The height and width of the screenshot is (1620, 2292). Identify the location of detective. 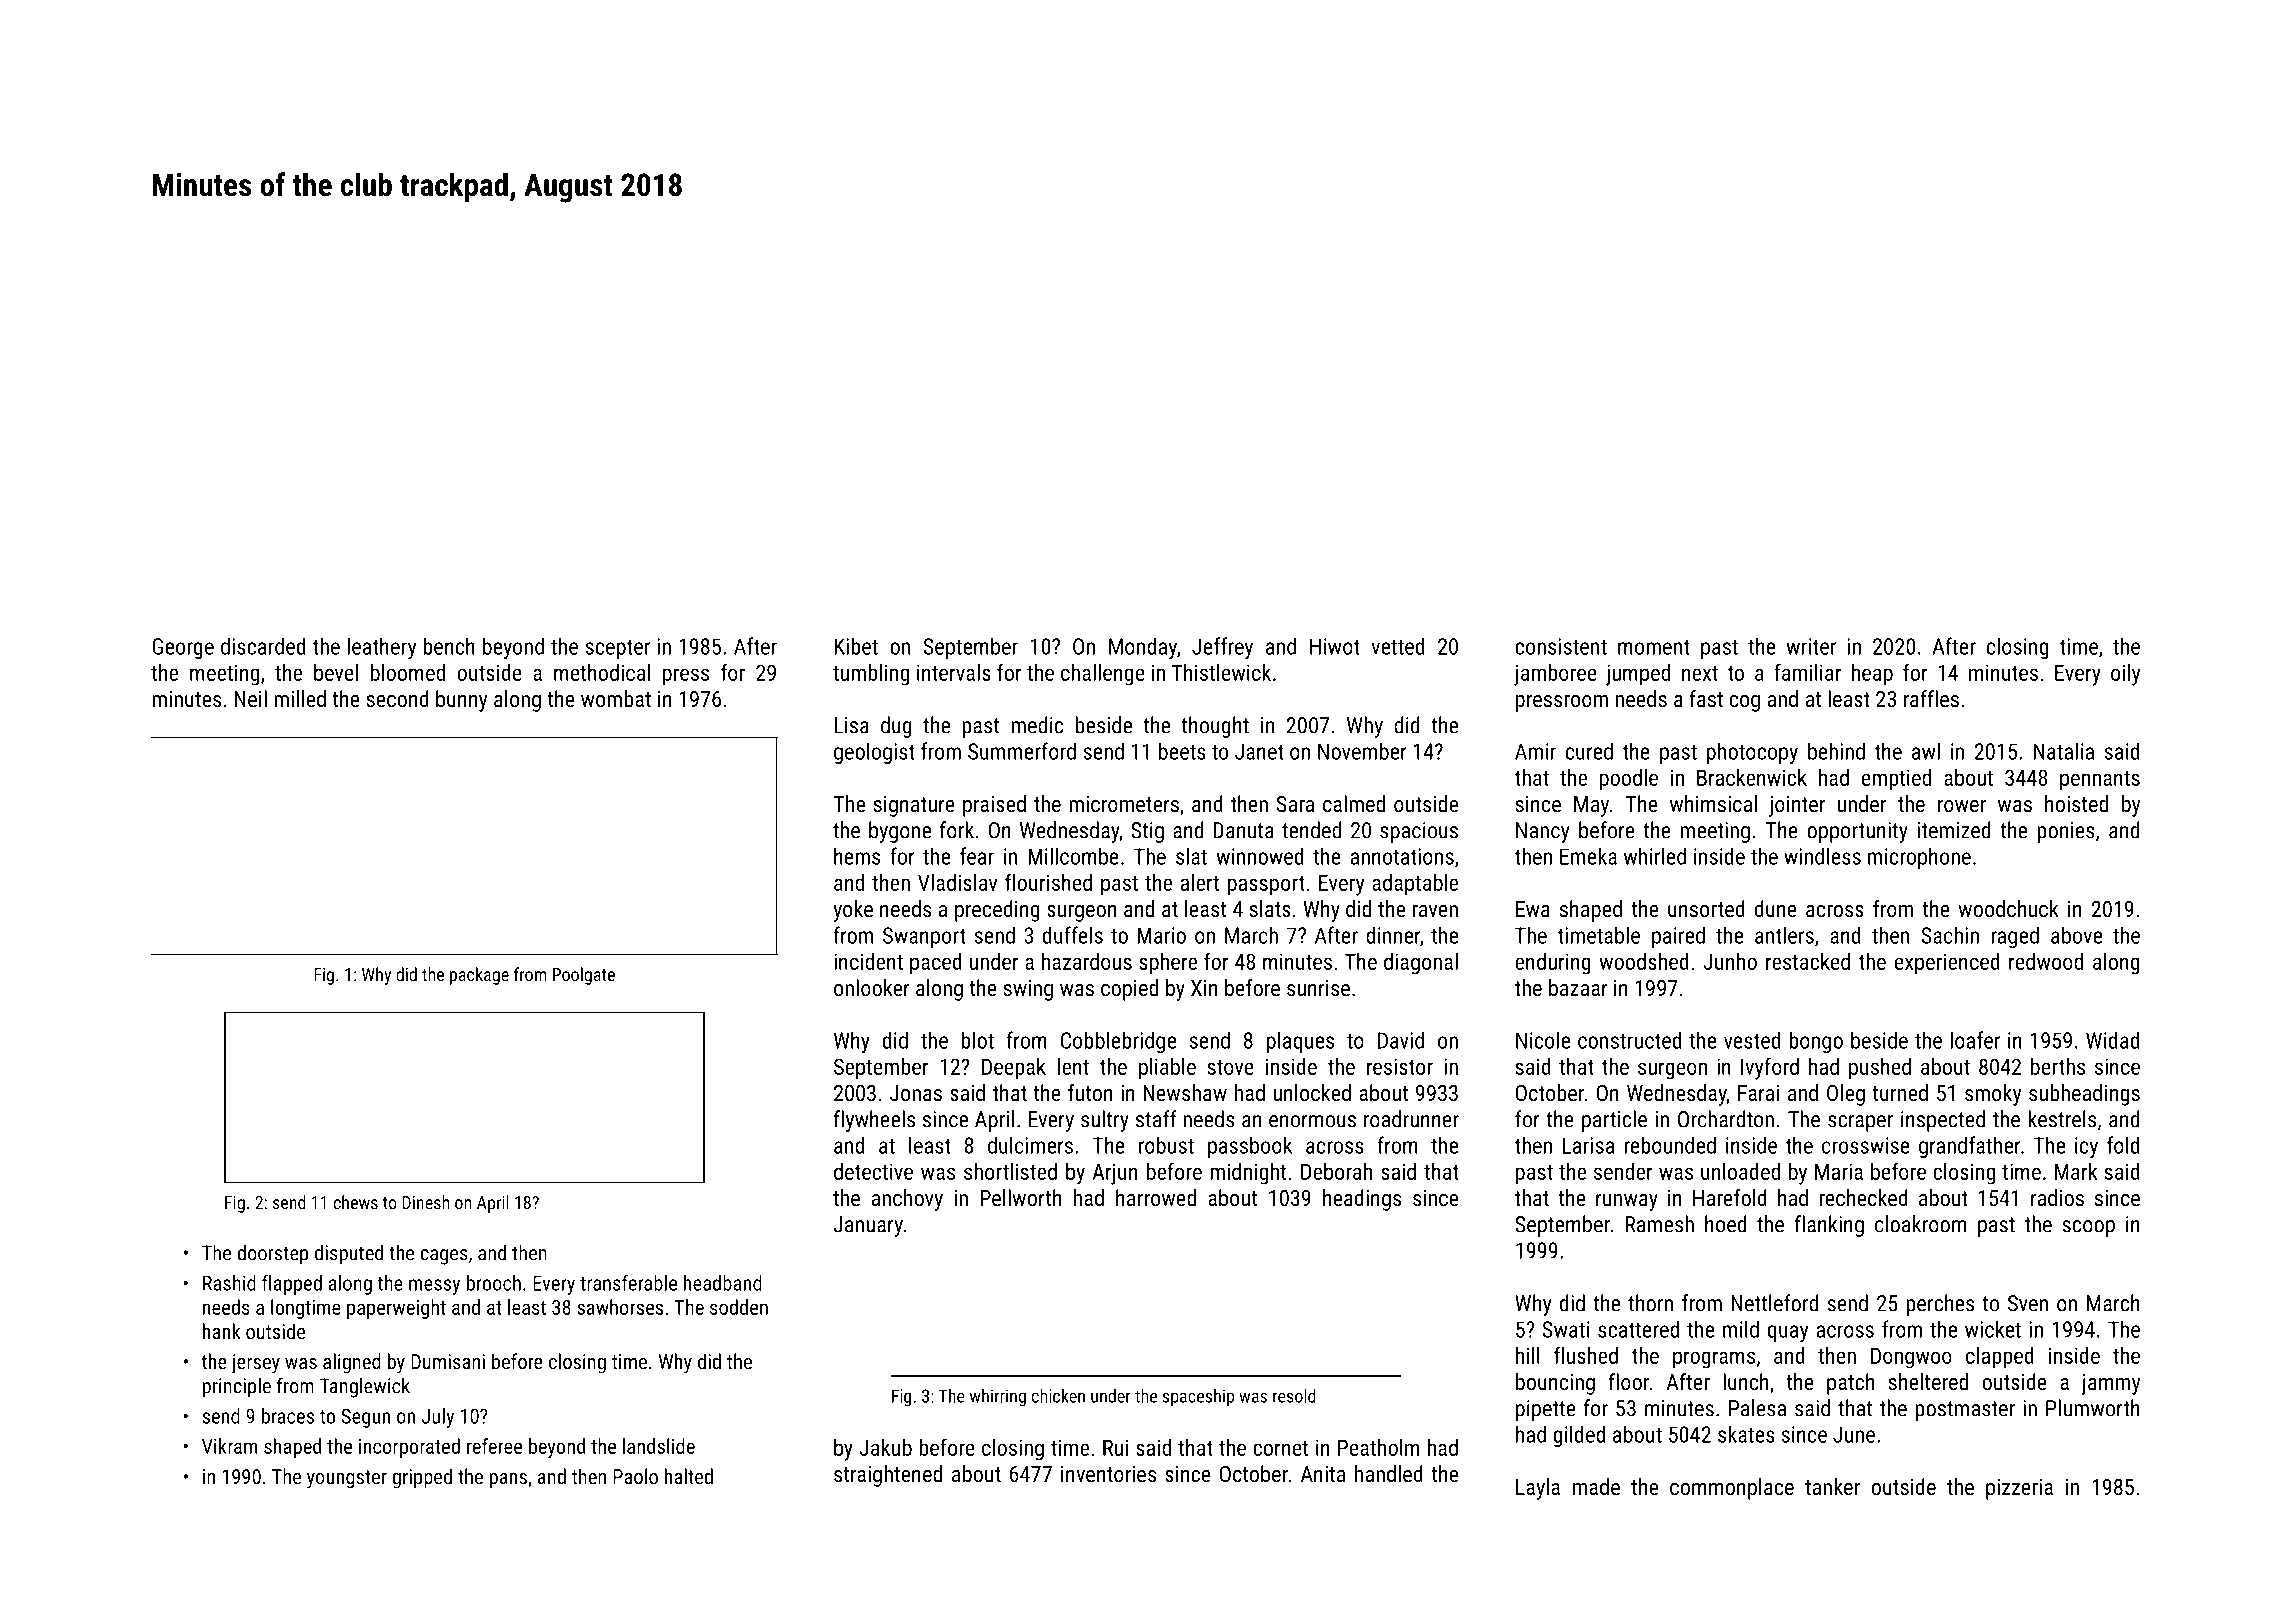
(873, 1171).
